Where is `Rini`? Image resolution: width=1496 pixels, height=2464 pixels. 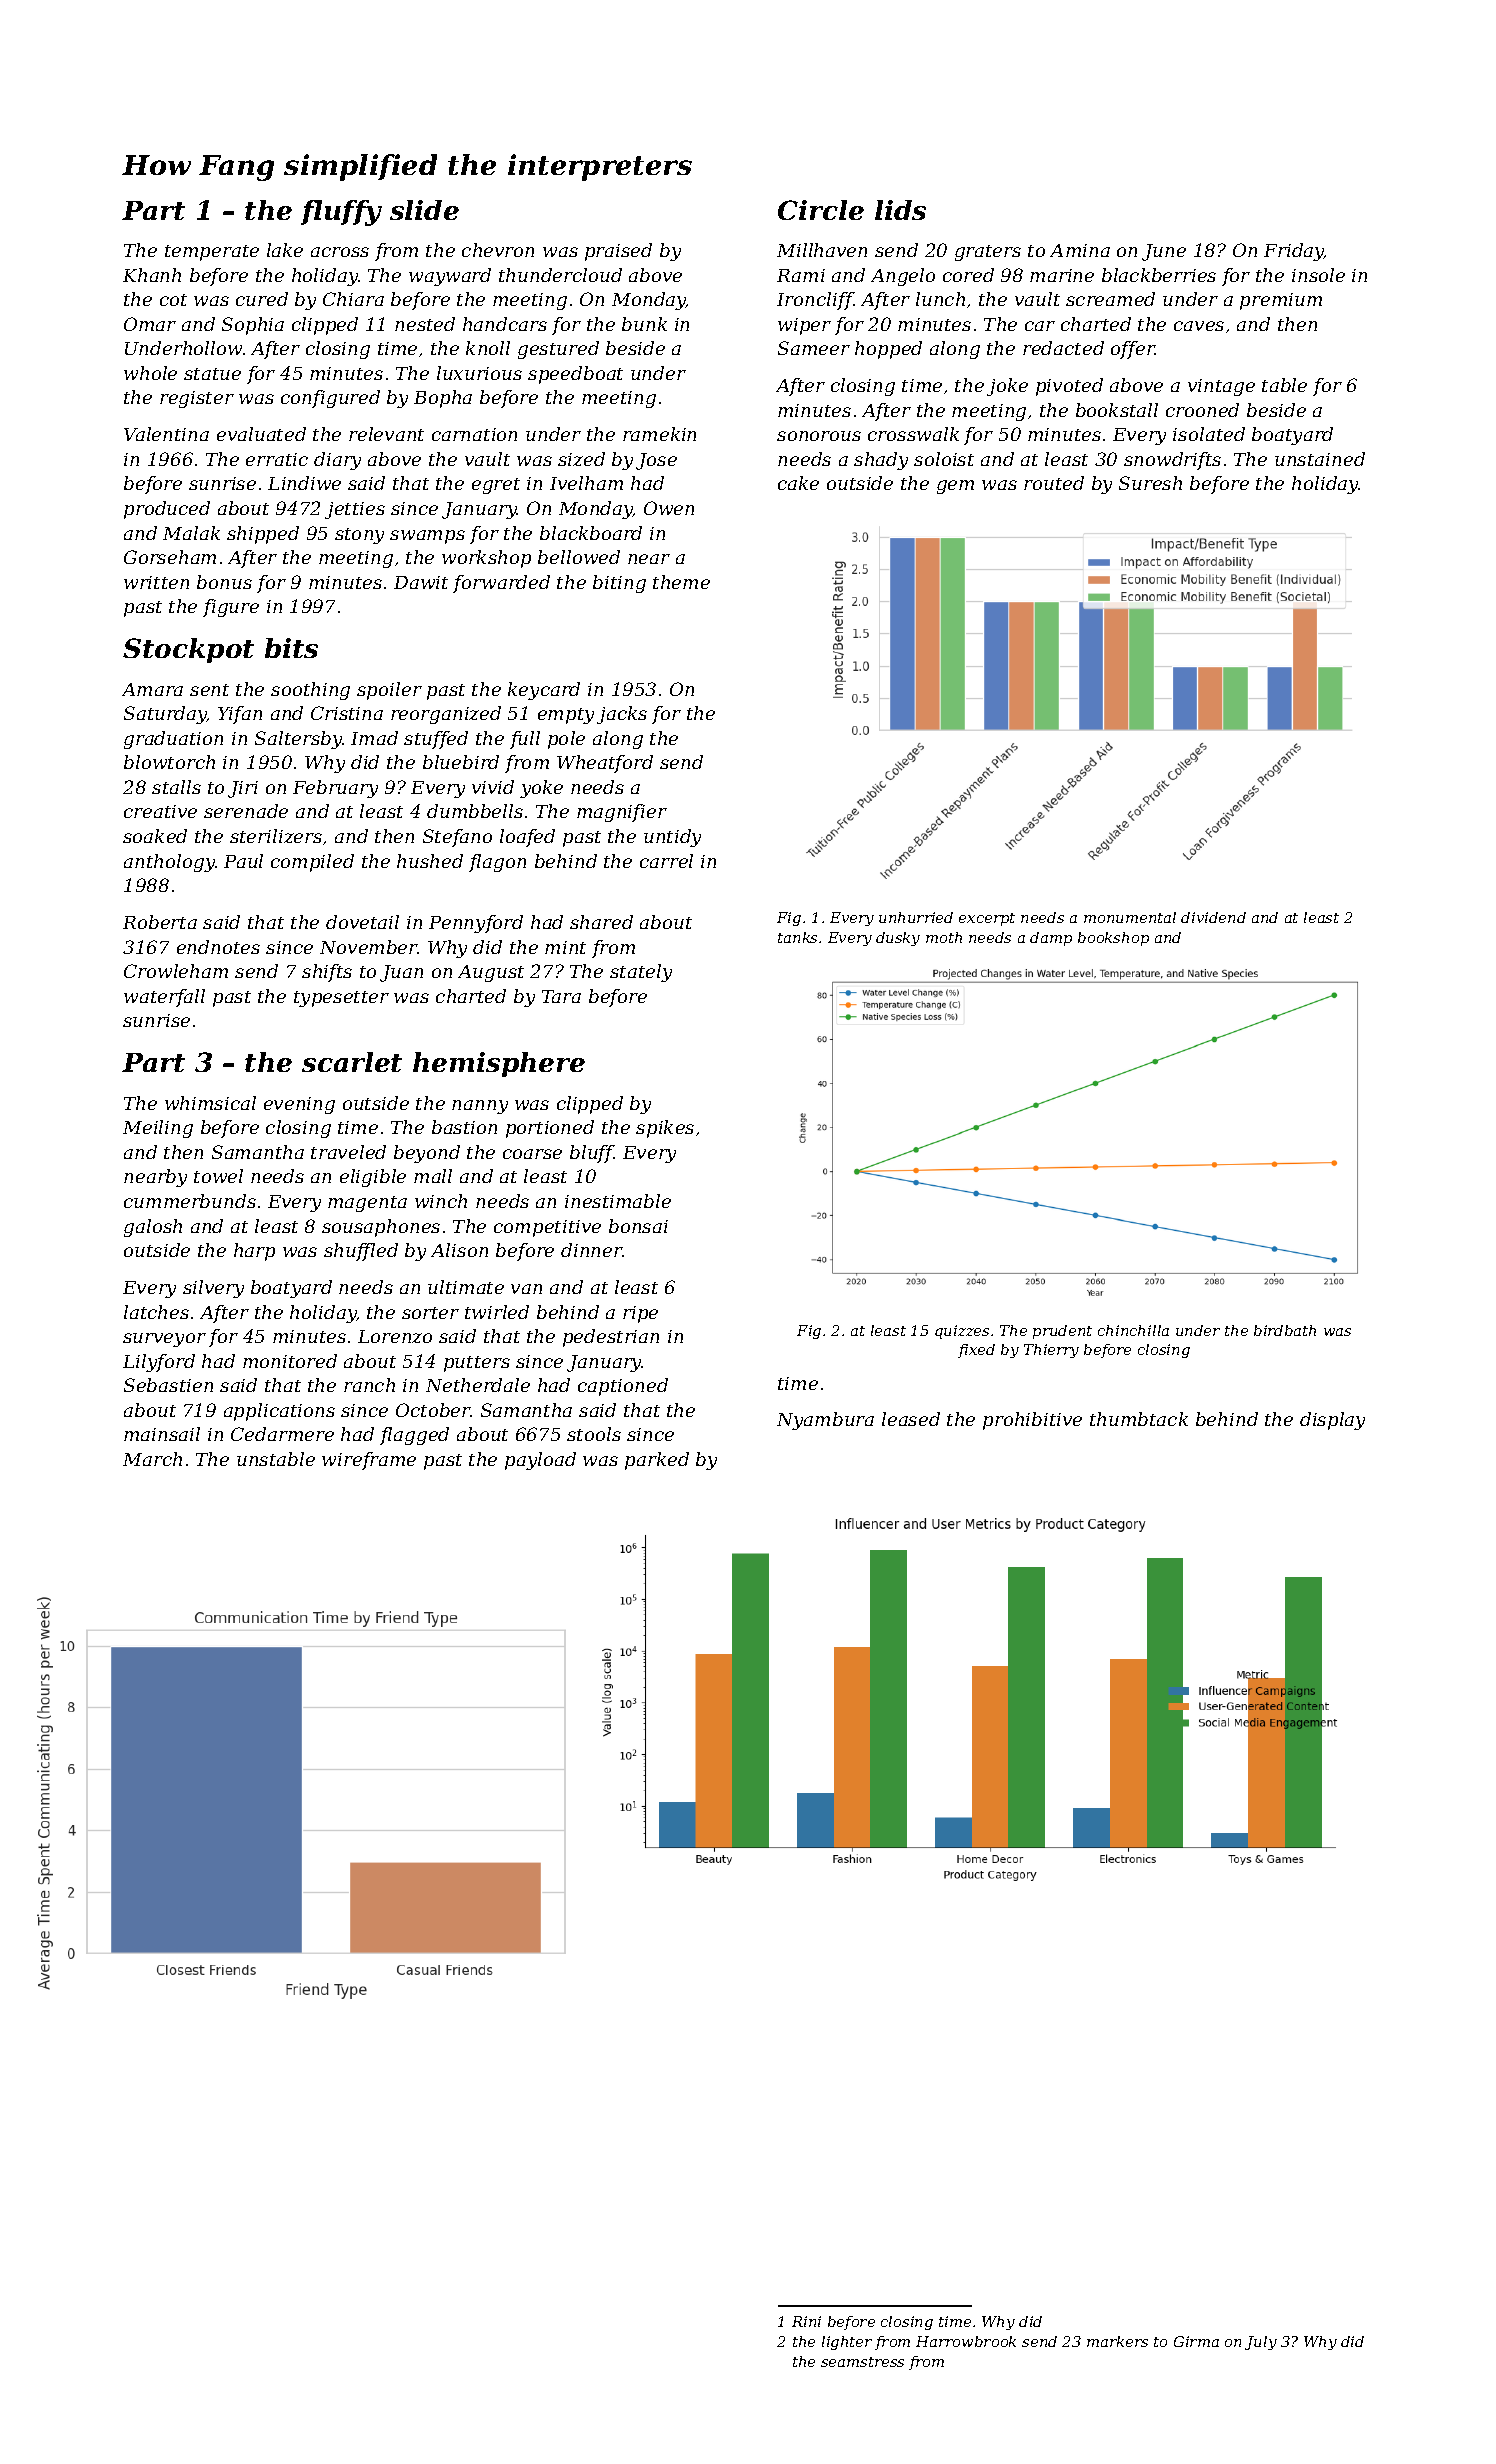 Rini is located at coordinates (806, 2321).
